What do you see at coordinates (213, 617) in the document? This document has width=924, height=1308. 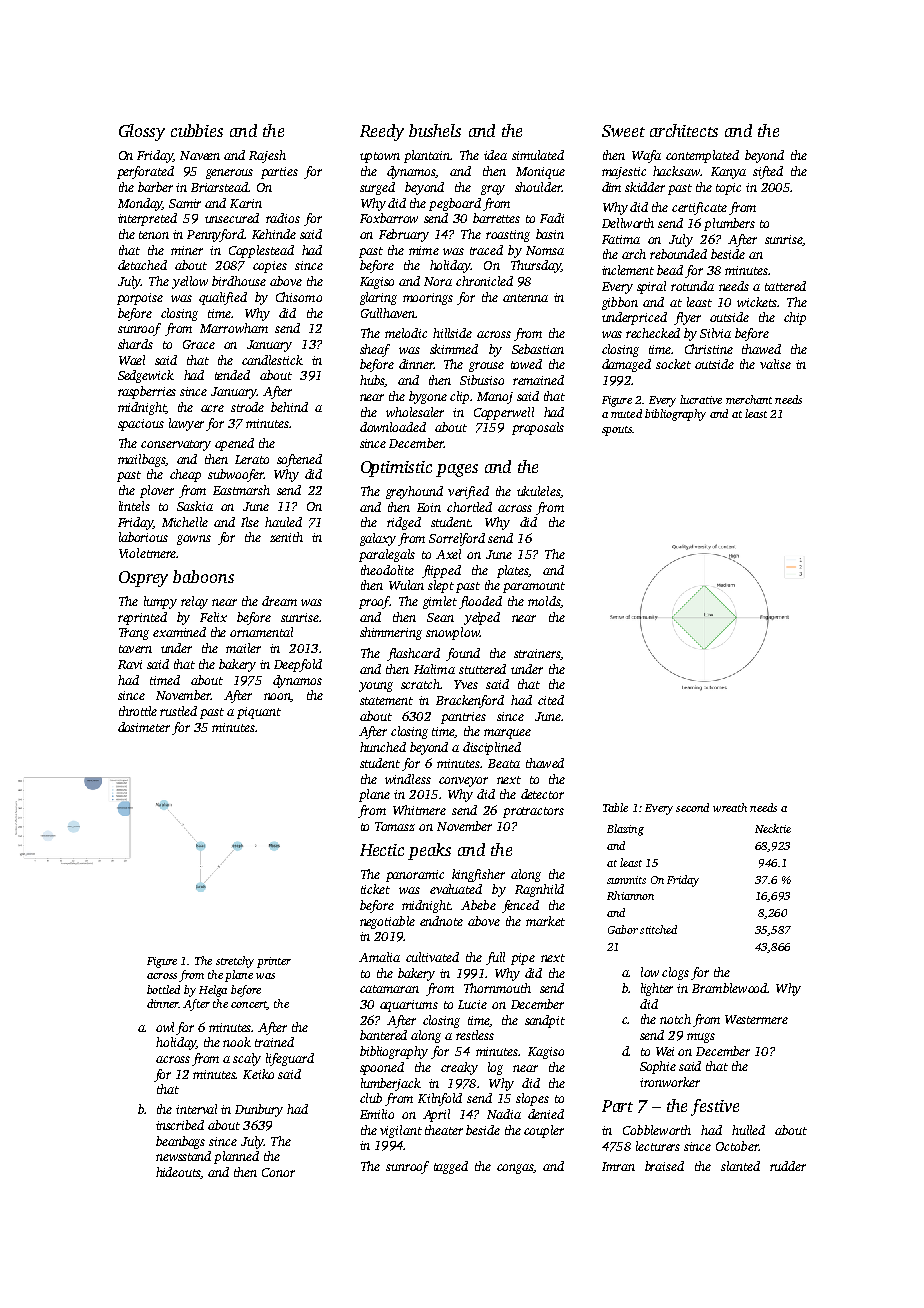 I see `Felix` at bounding box center [213, 617].
